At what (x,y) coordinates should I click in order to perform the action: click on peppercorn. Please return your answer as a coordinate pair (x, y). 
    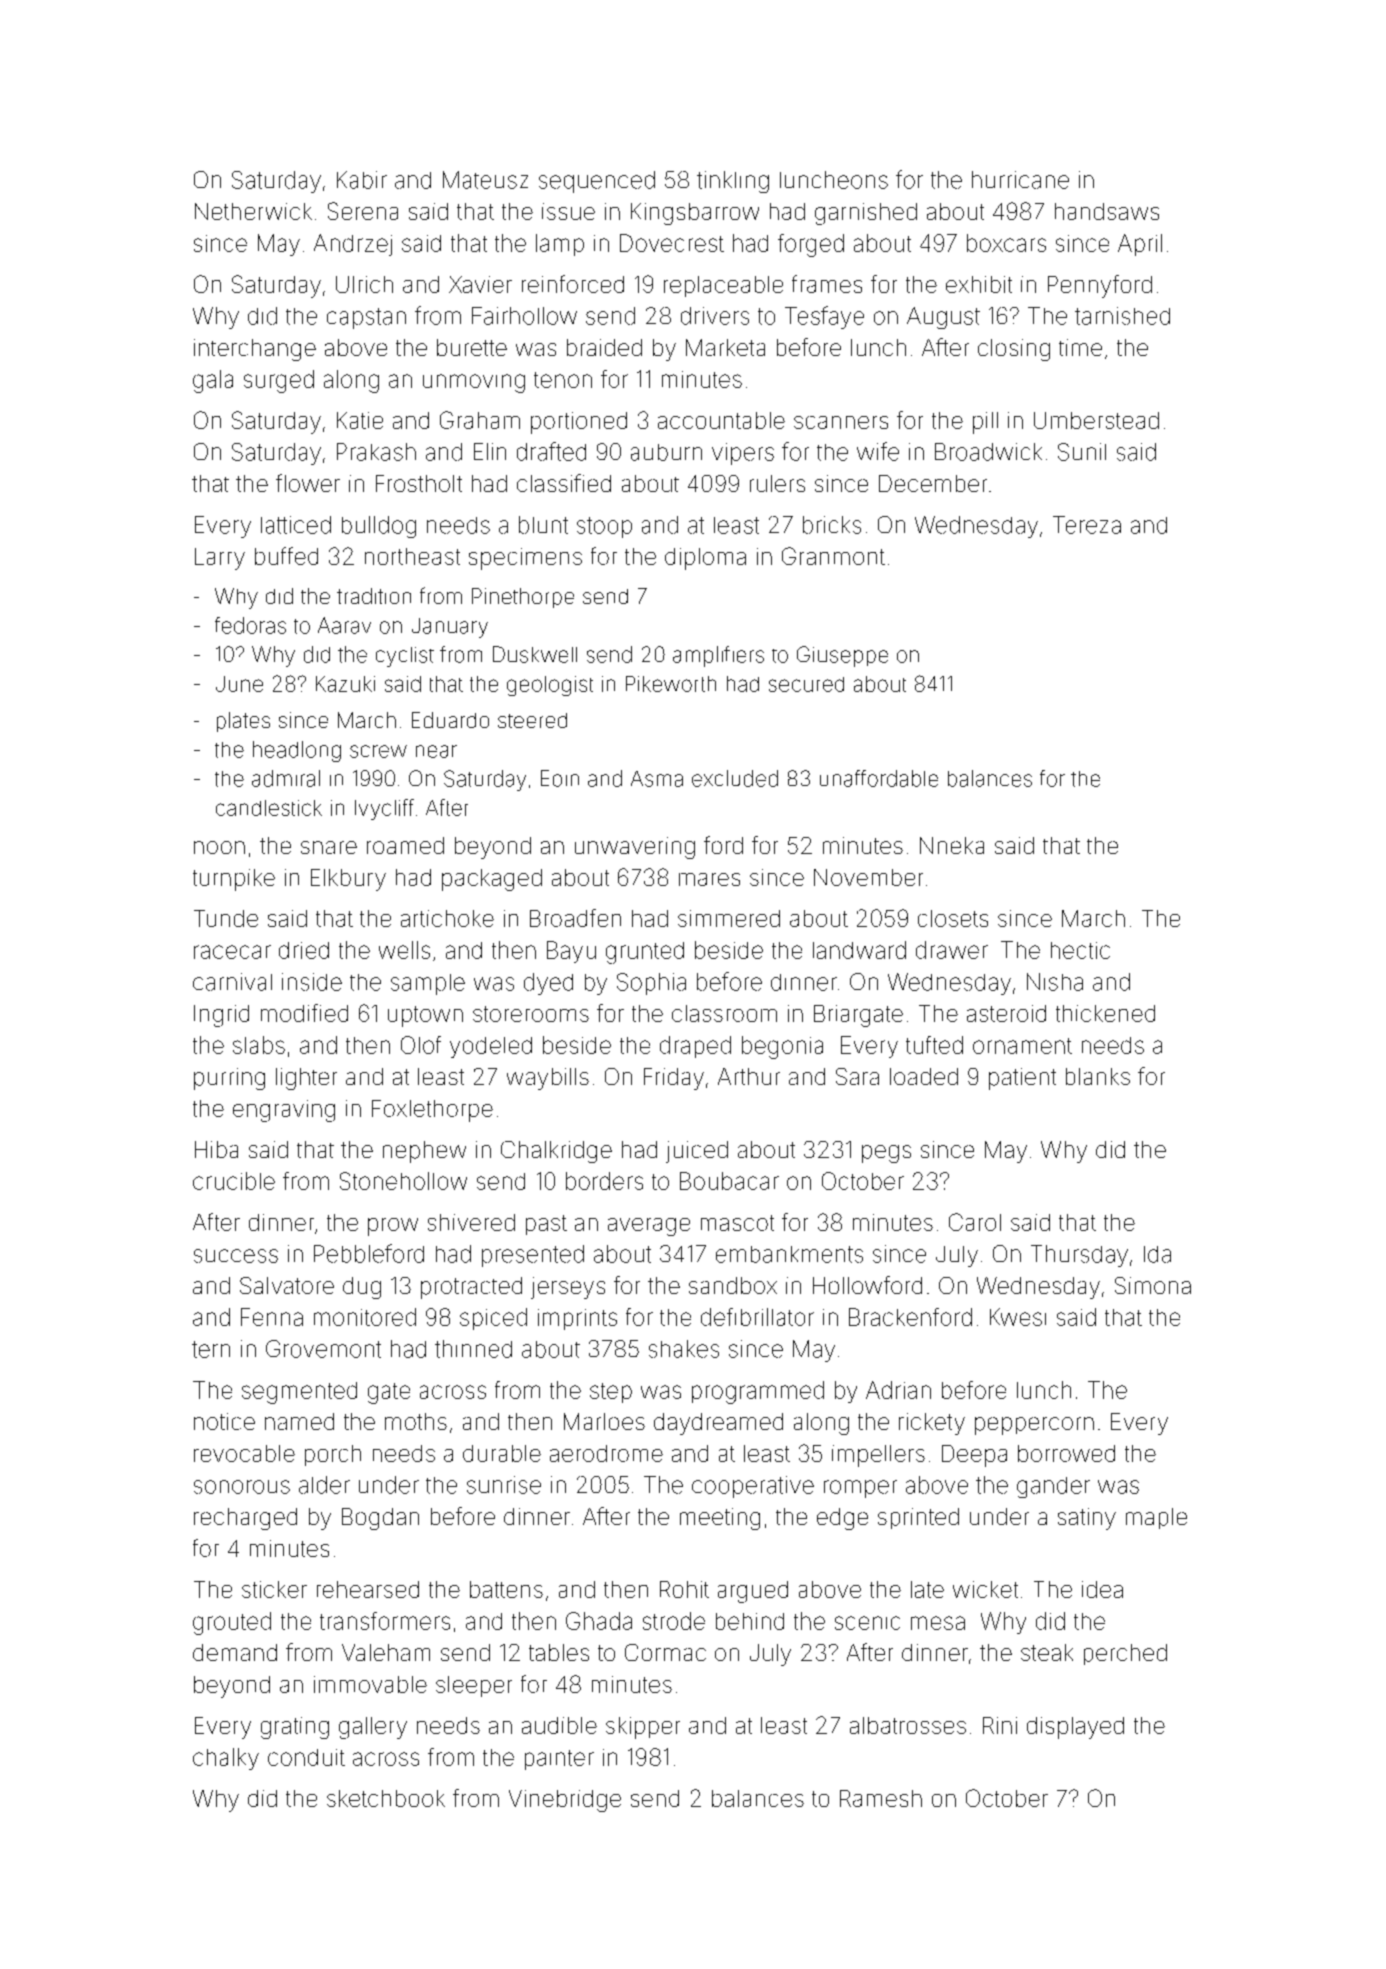
    Looking at the image, I should click on (1034, 1426).
